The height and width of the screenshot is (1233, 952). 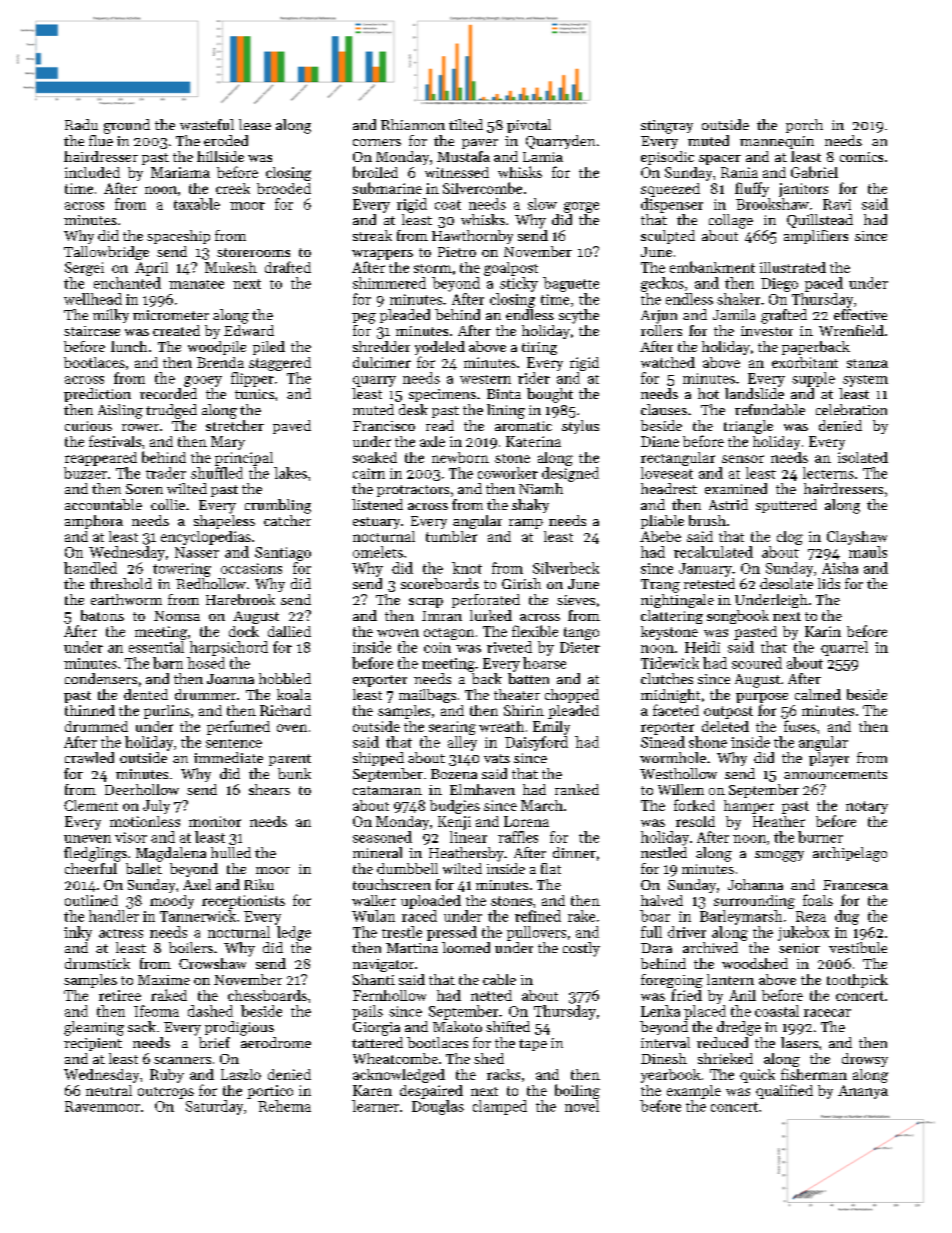 What do you see at coordinates (800, 726) in the screenshot?
I see `fuses` at bounding box center [800, 726].
